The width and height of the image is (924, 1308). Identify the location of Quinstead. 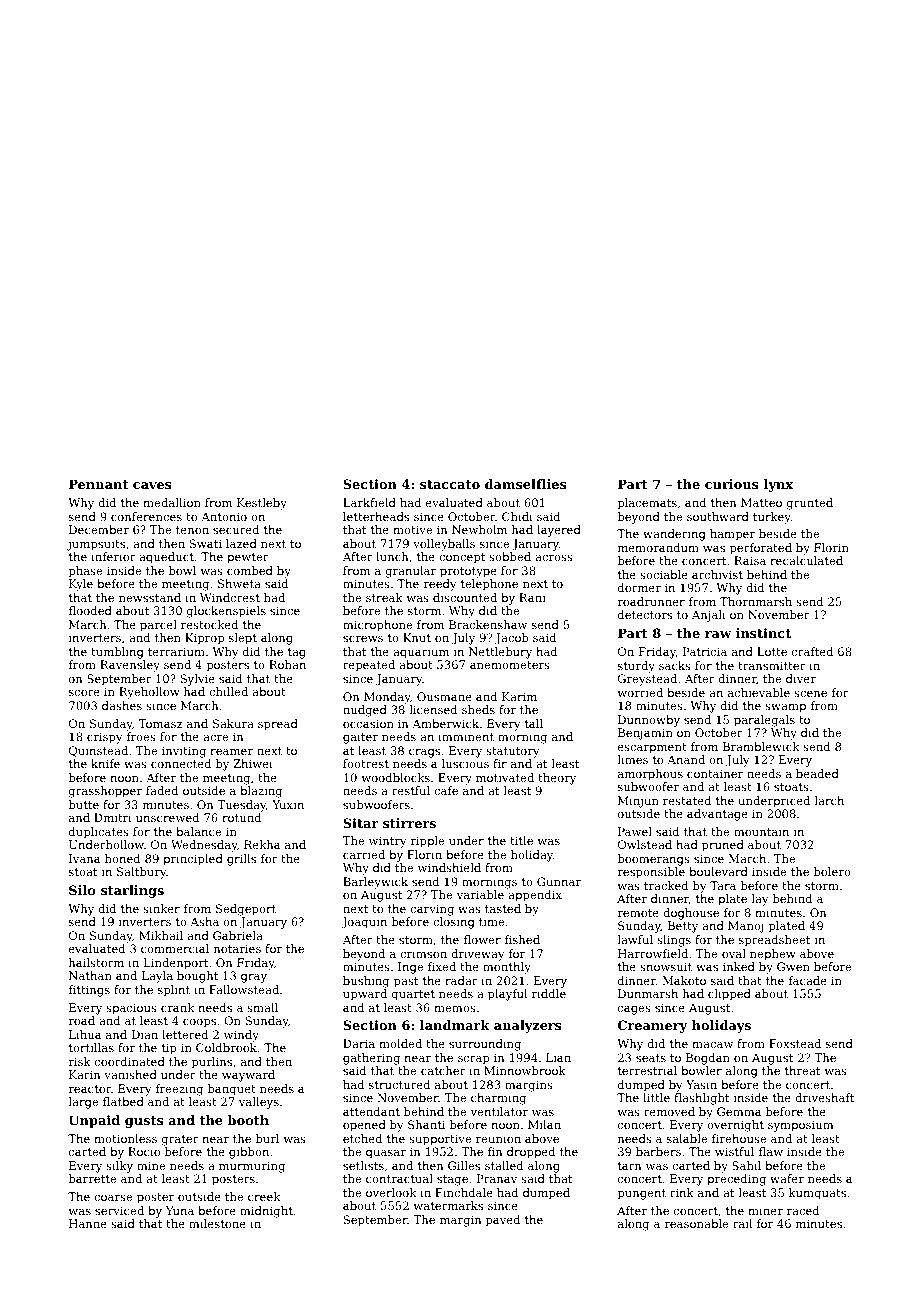
(98, 751).
